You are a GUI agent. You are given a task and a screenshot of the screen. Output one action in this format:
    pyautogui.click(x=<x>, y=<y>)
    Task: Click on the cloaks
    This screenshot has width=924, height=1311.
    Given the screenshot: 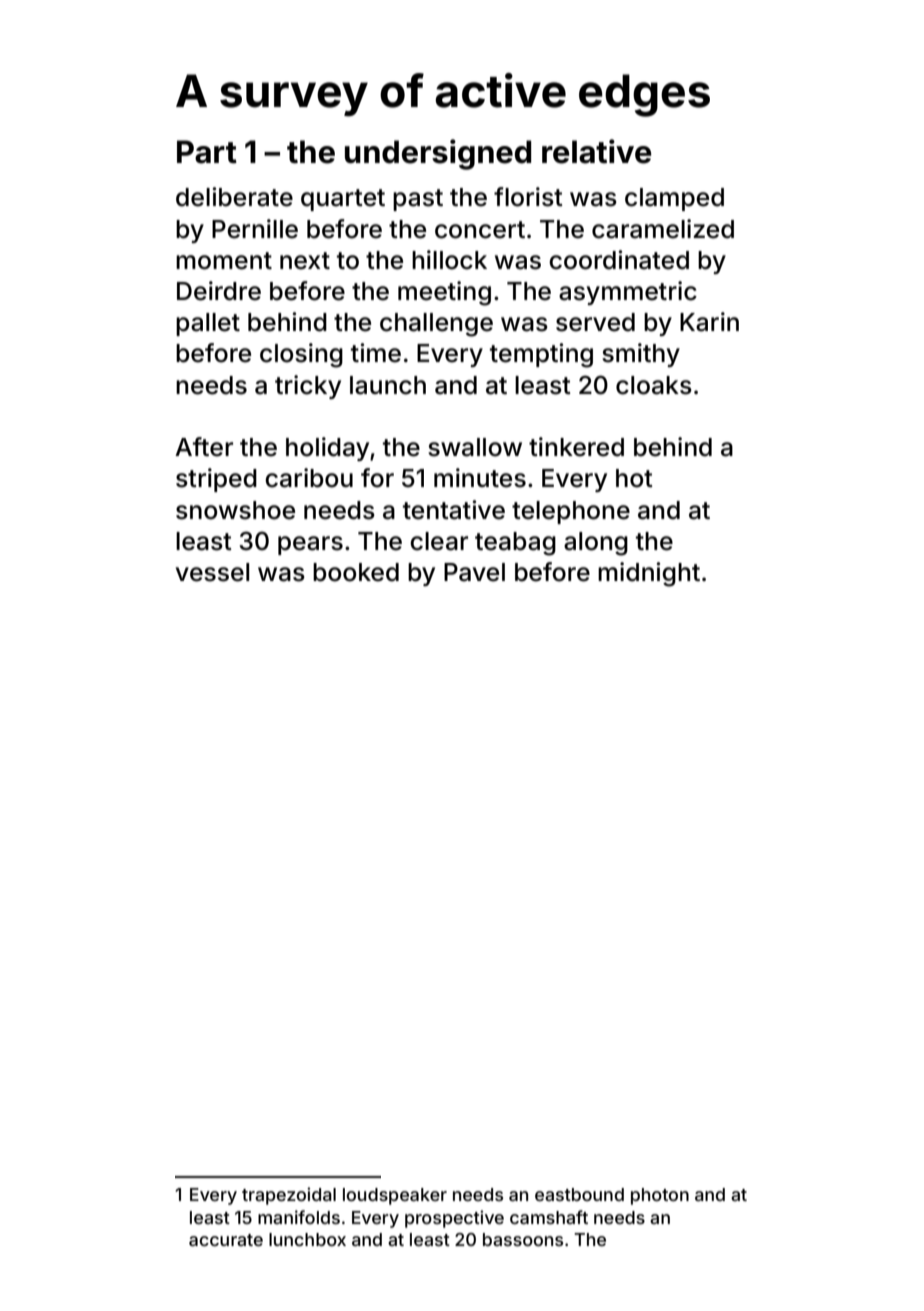 What is the action you would take?
    pyautogui.click(x=654, y=385)
